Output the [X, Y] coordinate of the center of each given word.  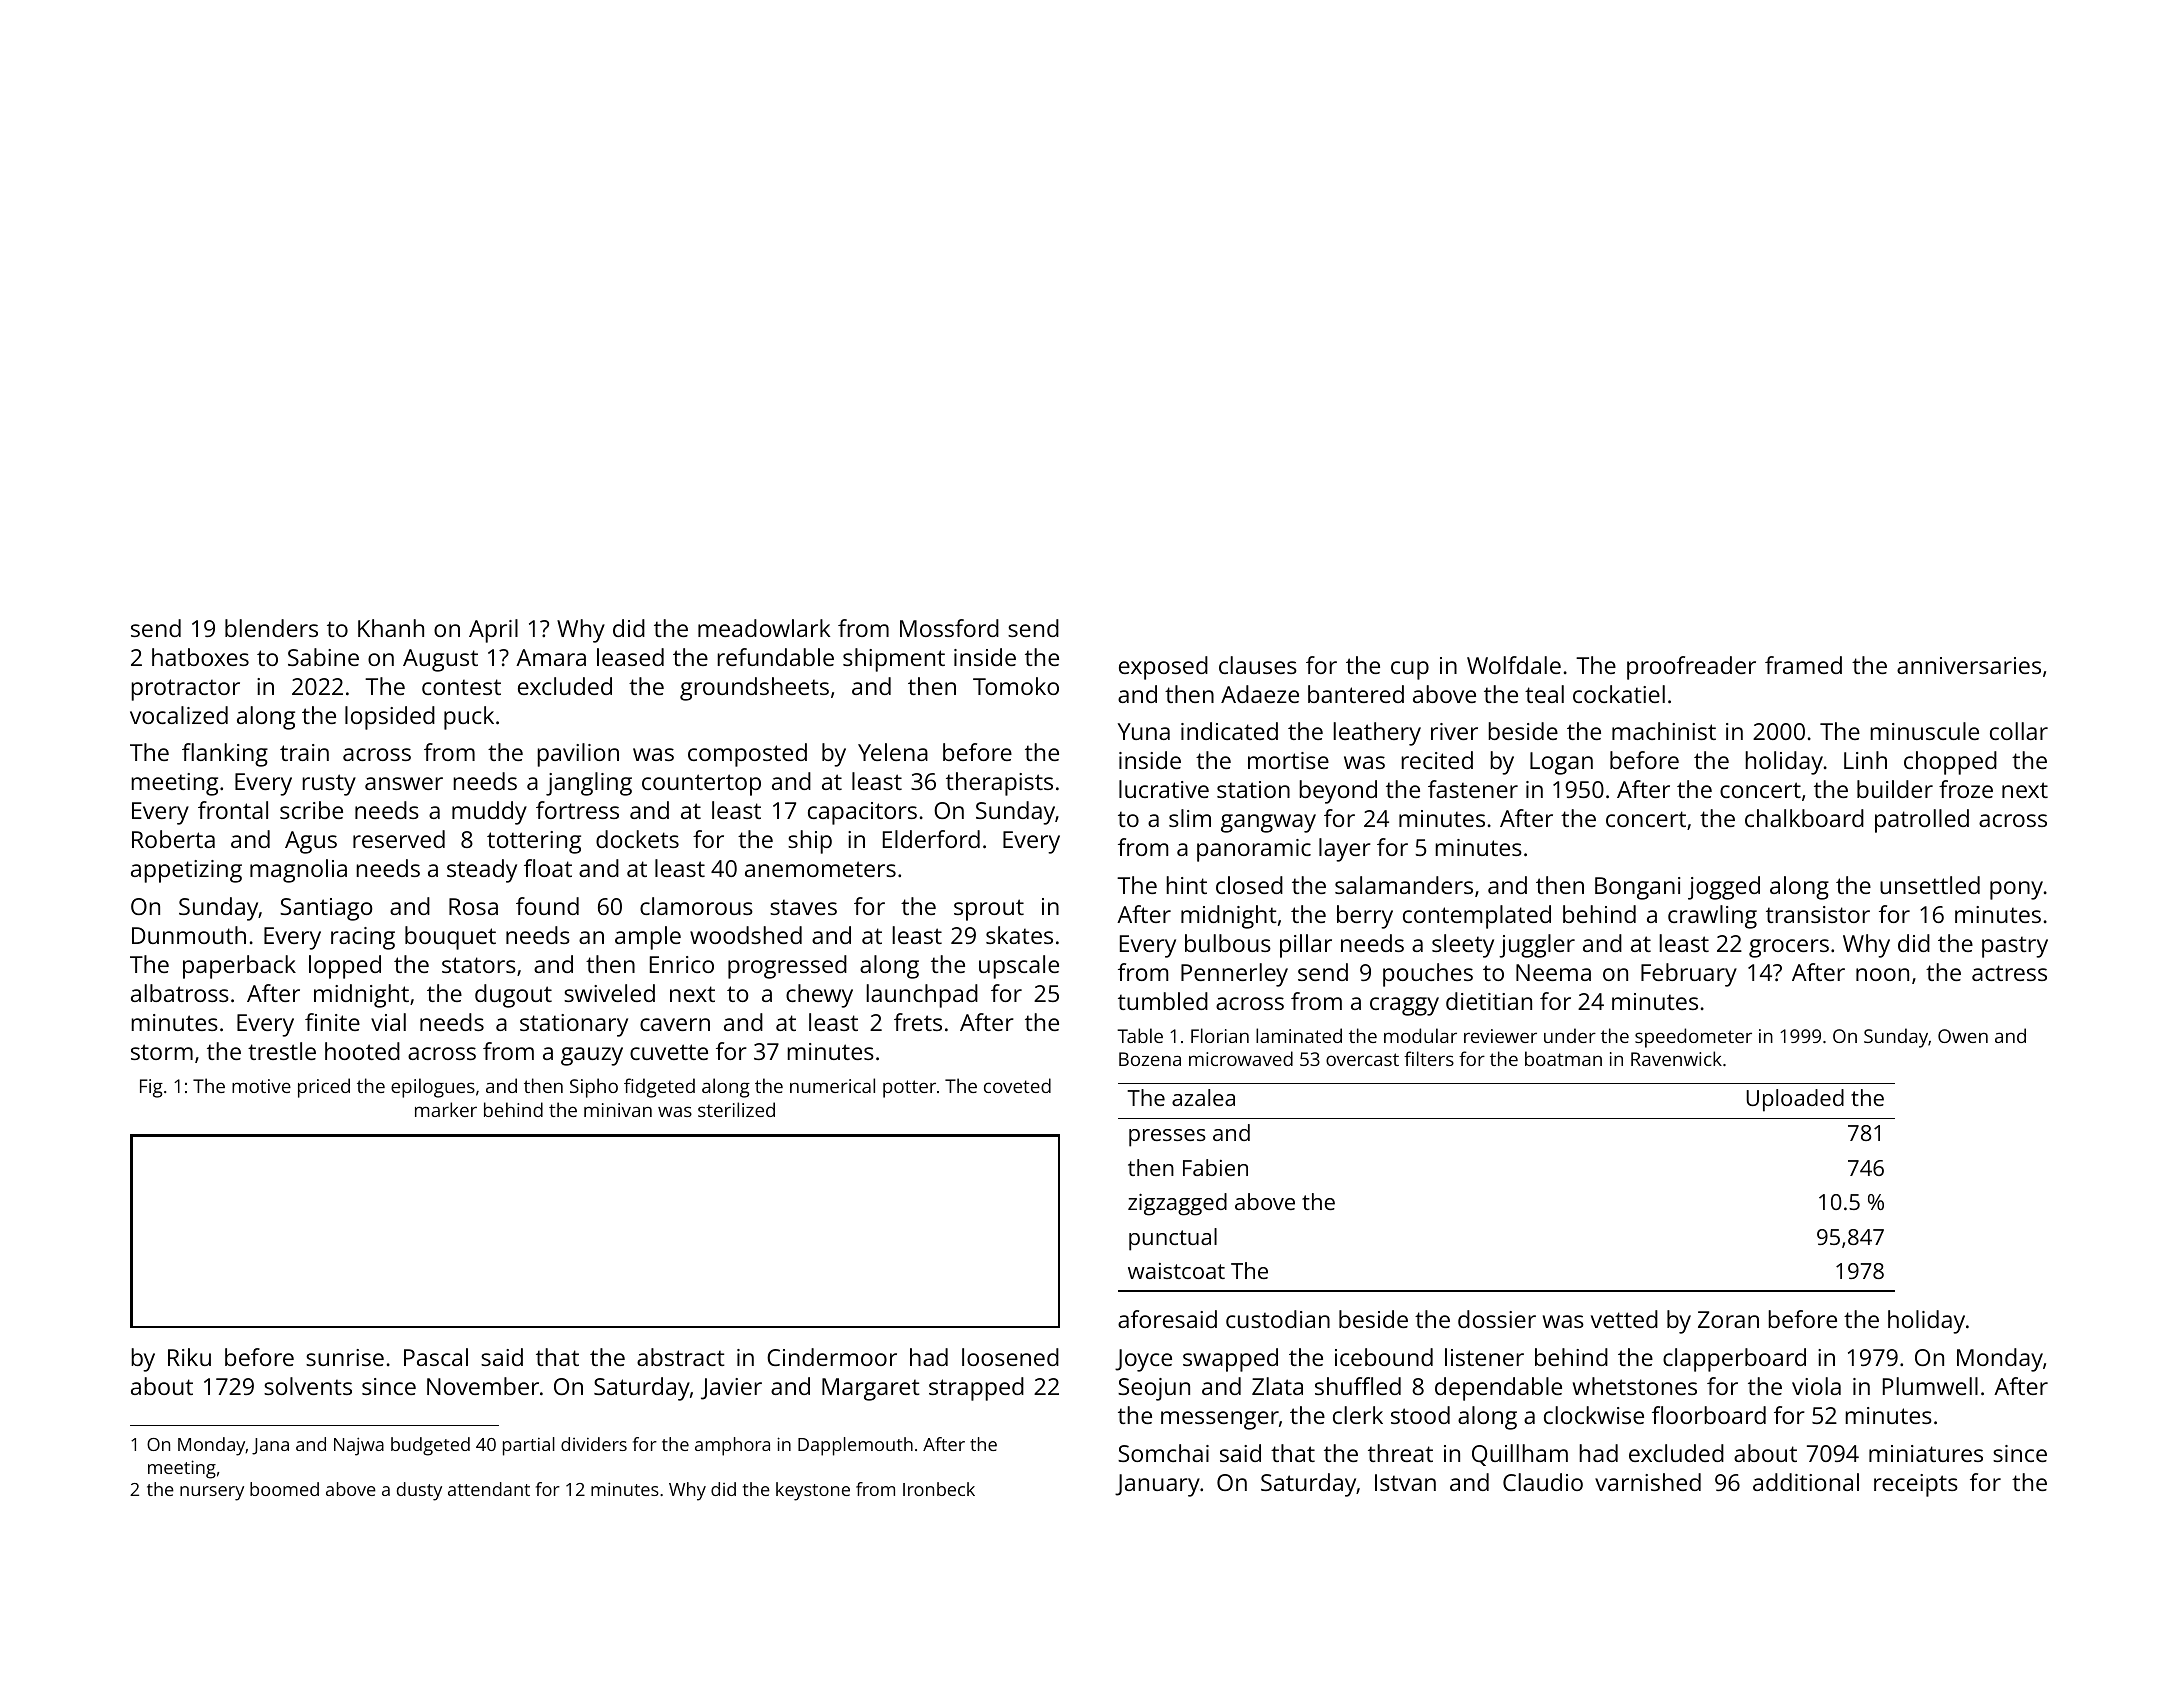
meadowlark [764, 628]
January [1157, 1485]
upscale [1019, 967]
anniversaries [1969, 665]
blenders [271, 628]
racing [363, 938]
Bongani [1637, 888]
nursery [212, 1493]
